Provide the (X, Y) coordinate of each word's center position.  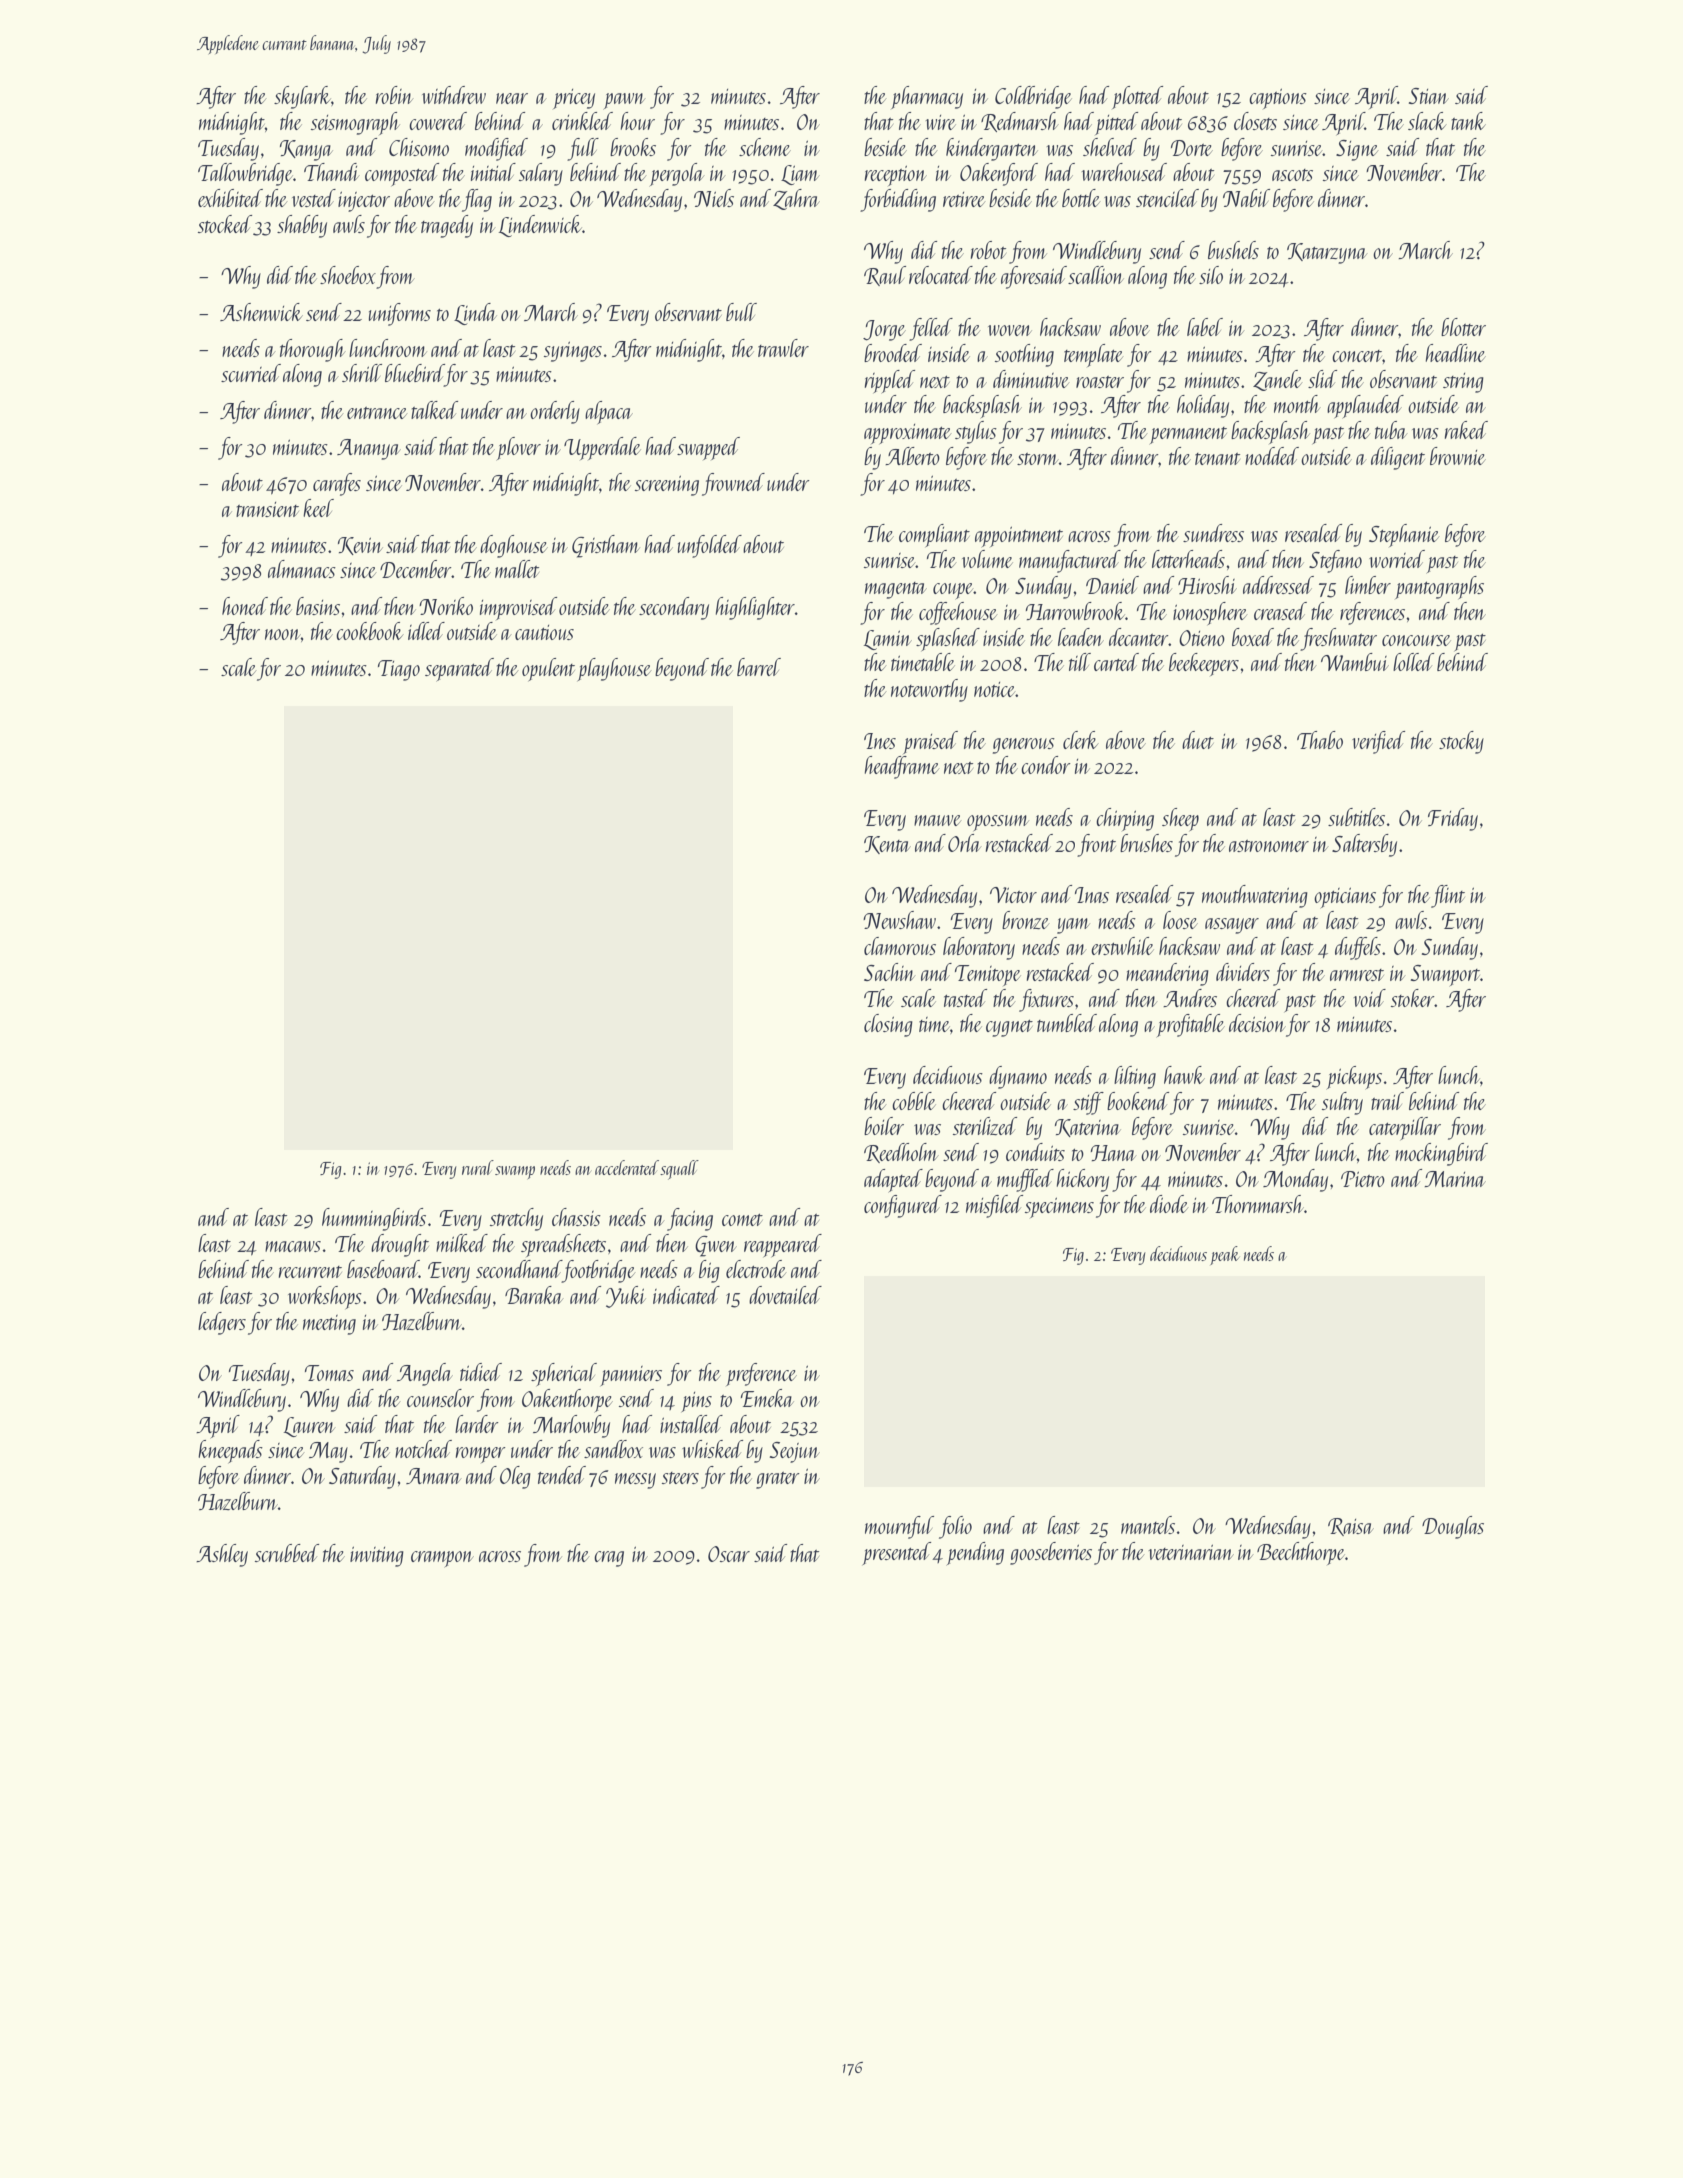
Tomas (329, 1373)
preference (761, 1374)
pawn (624, 101)
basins (318, 606)
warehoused (1124, 172)
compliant (934, 535)
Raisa (1351, 1527)
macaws (293, 1246)
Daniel (1112, 585)
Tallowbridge (245, 174)
